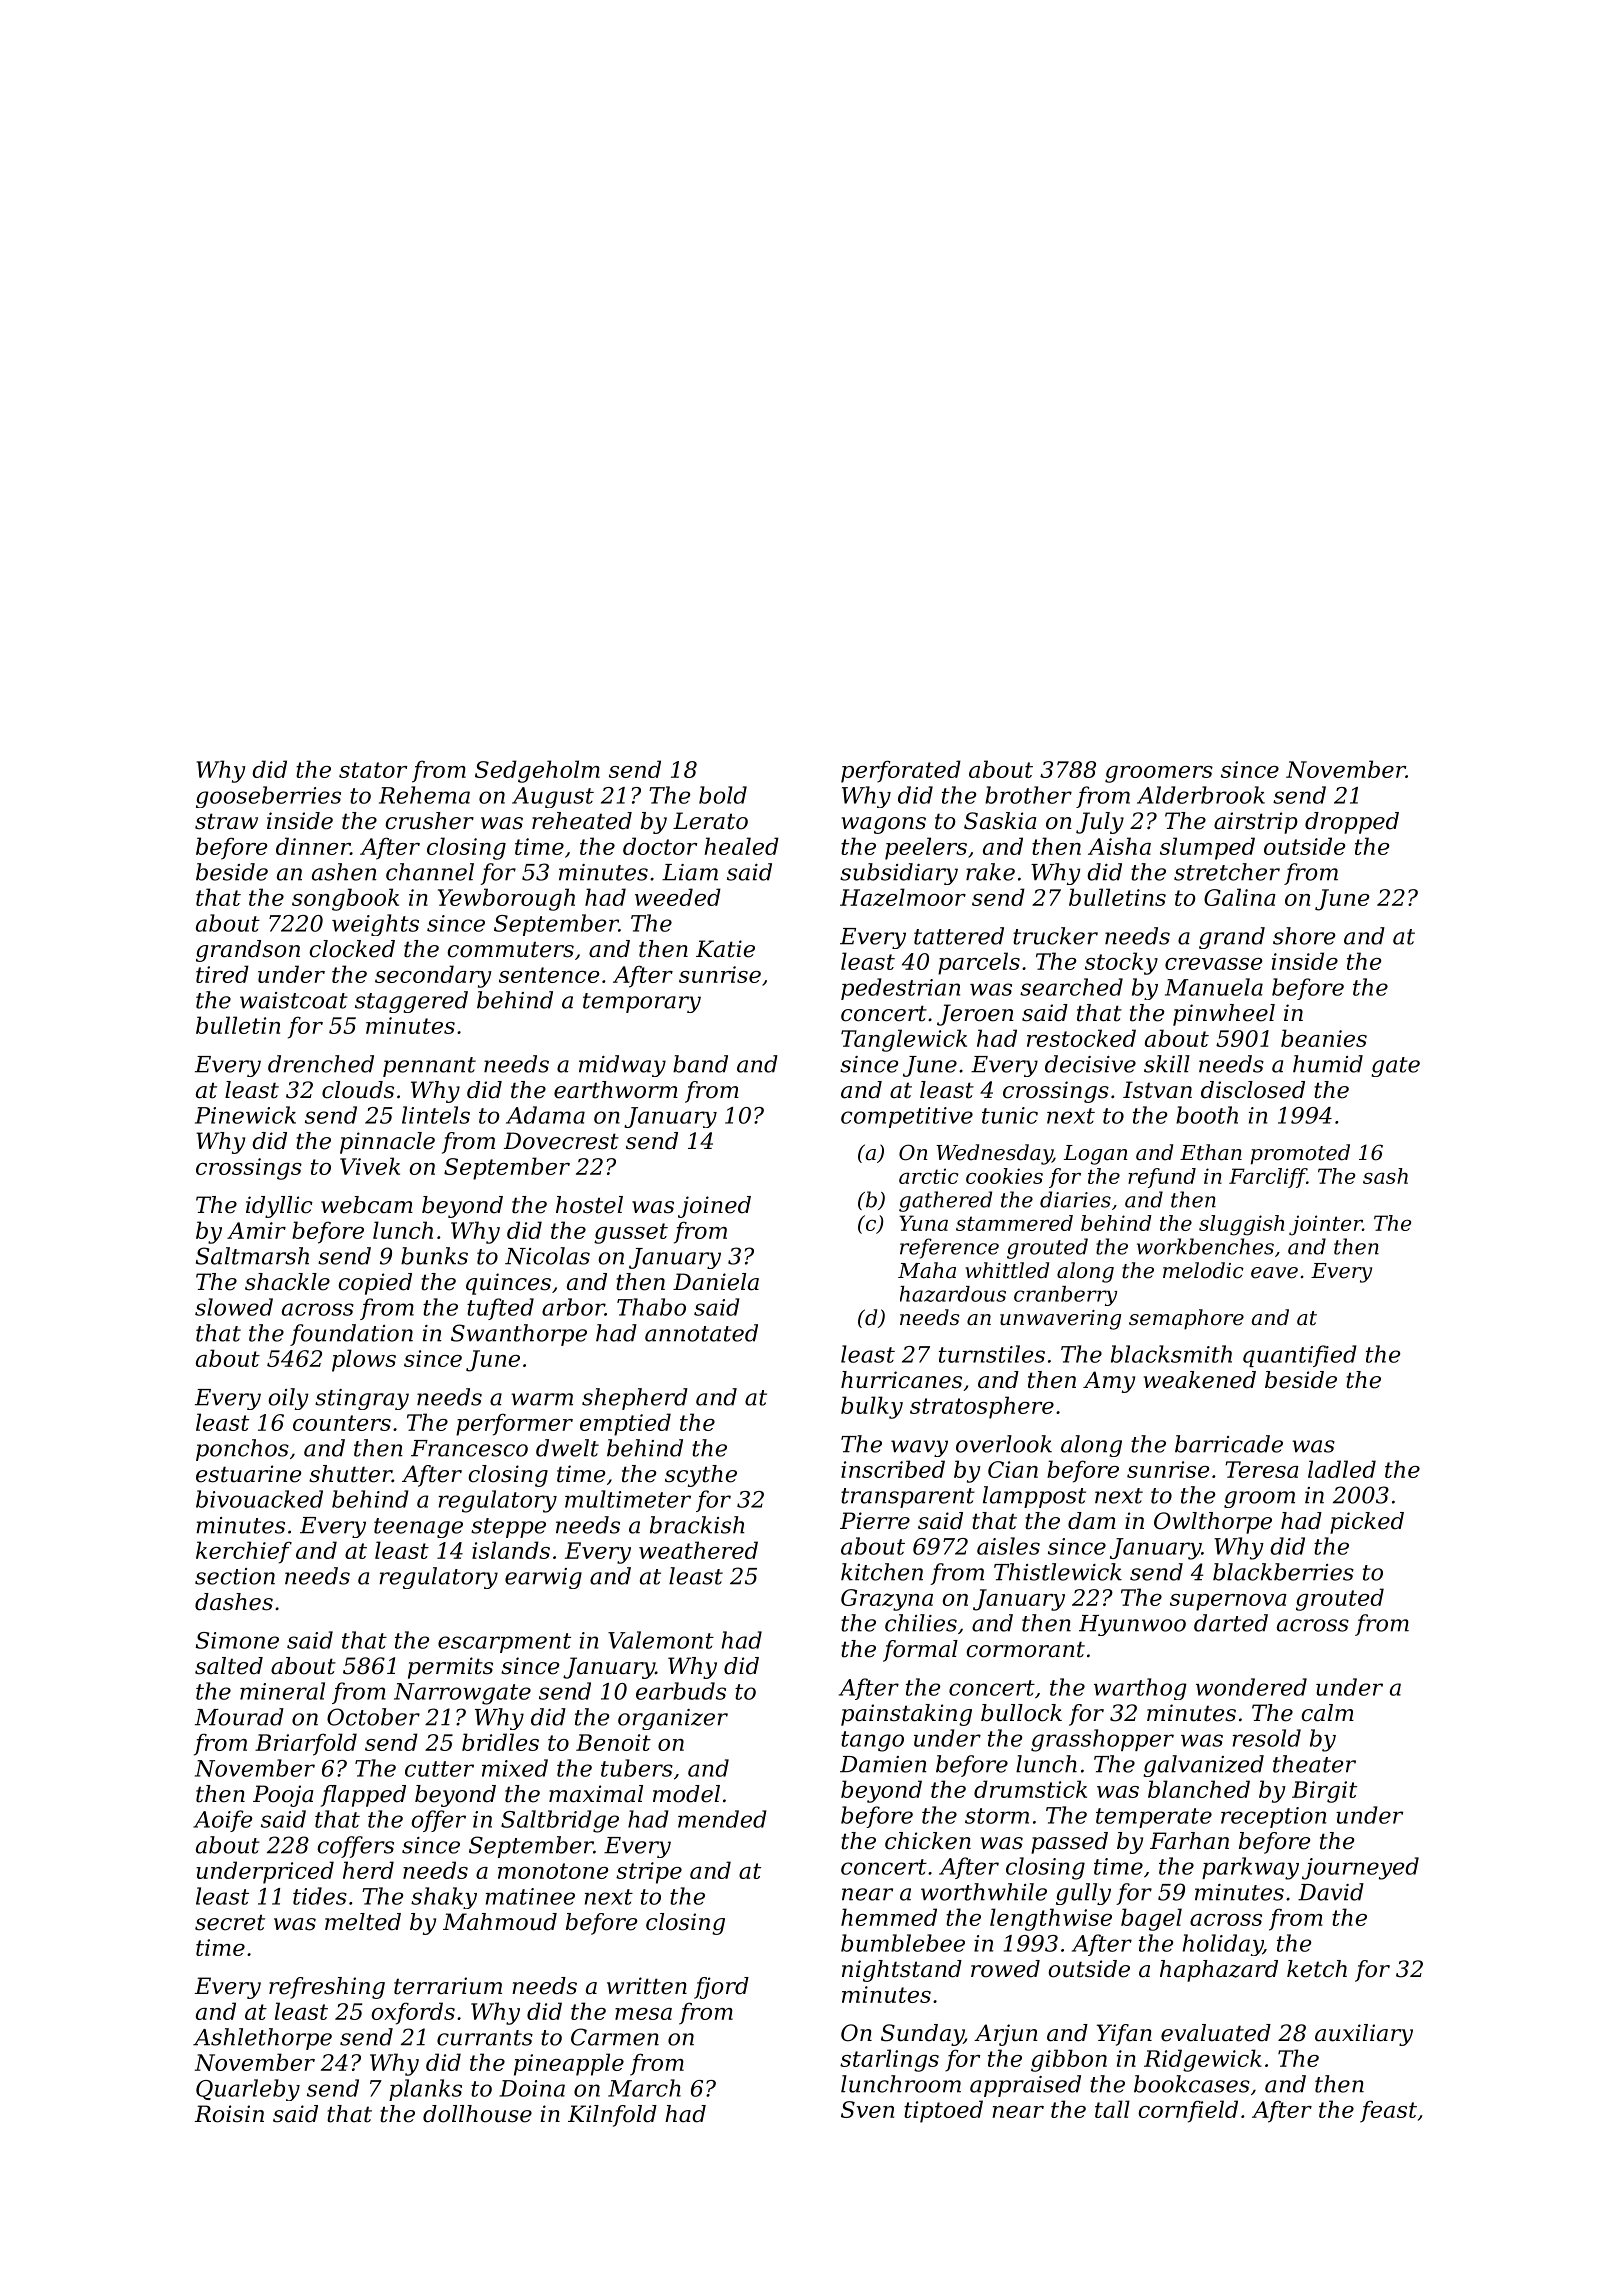 The image size is (1620, 2292). Describe the element at coordinates (1132, 1625) in the image. I see `Hyunwoo` at that location.
